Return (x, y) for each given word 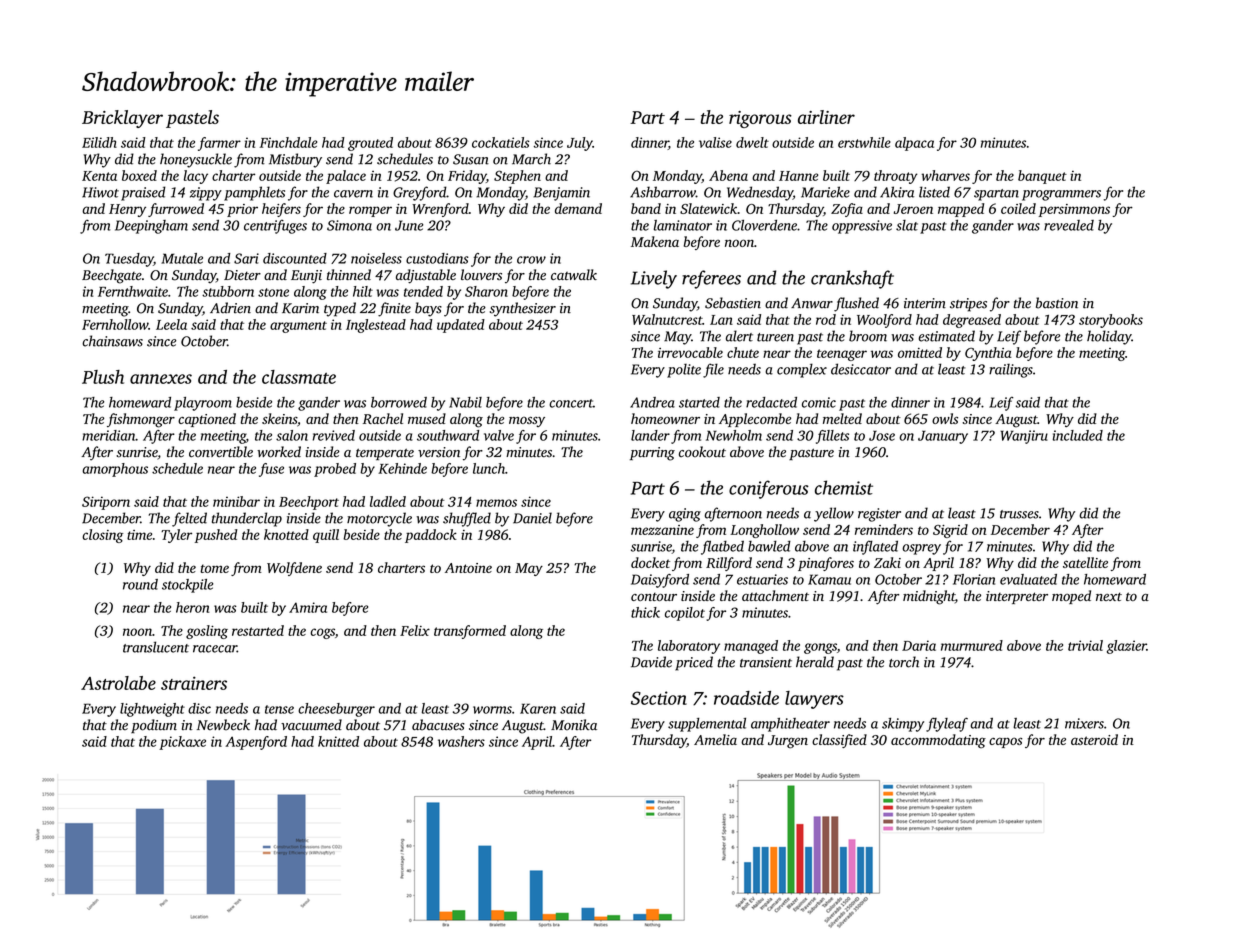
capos (1005, 742)
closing (102, 536)
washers (461, 741)
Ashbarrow (663, 192)
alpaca (914, 144)
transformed (470, 632)
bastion (1057, 303)
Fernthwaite (133, 291)
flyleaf (947, 724)
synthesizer (523, 309)
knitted (338, 741)
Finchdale (288, 142)
